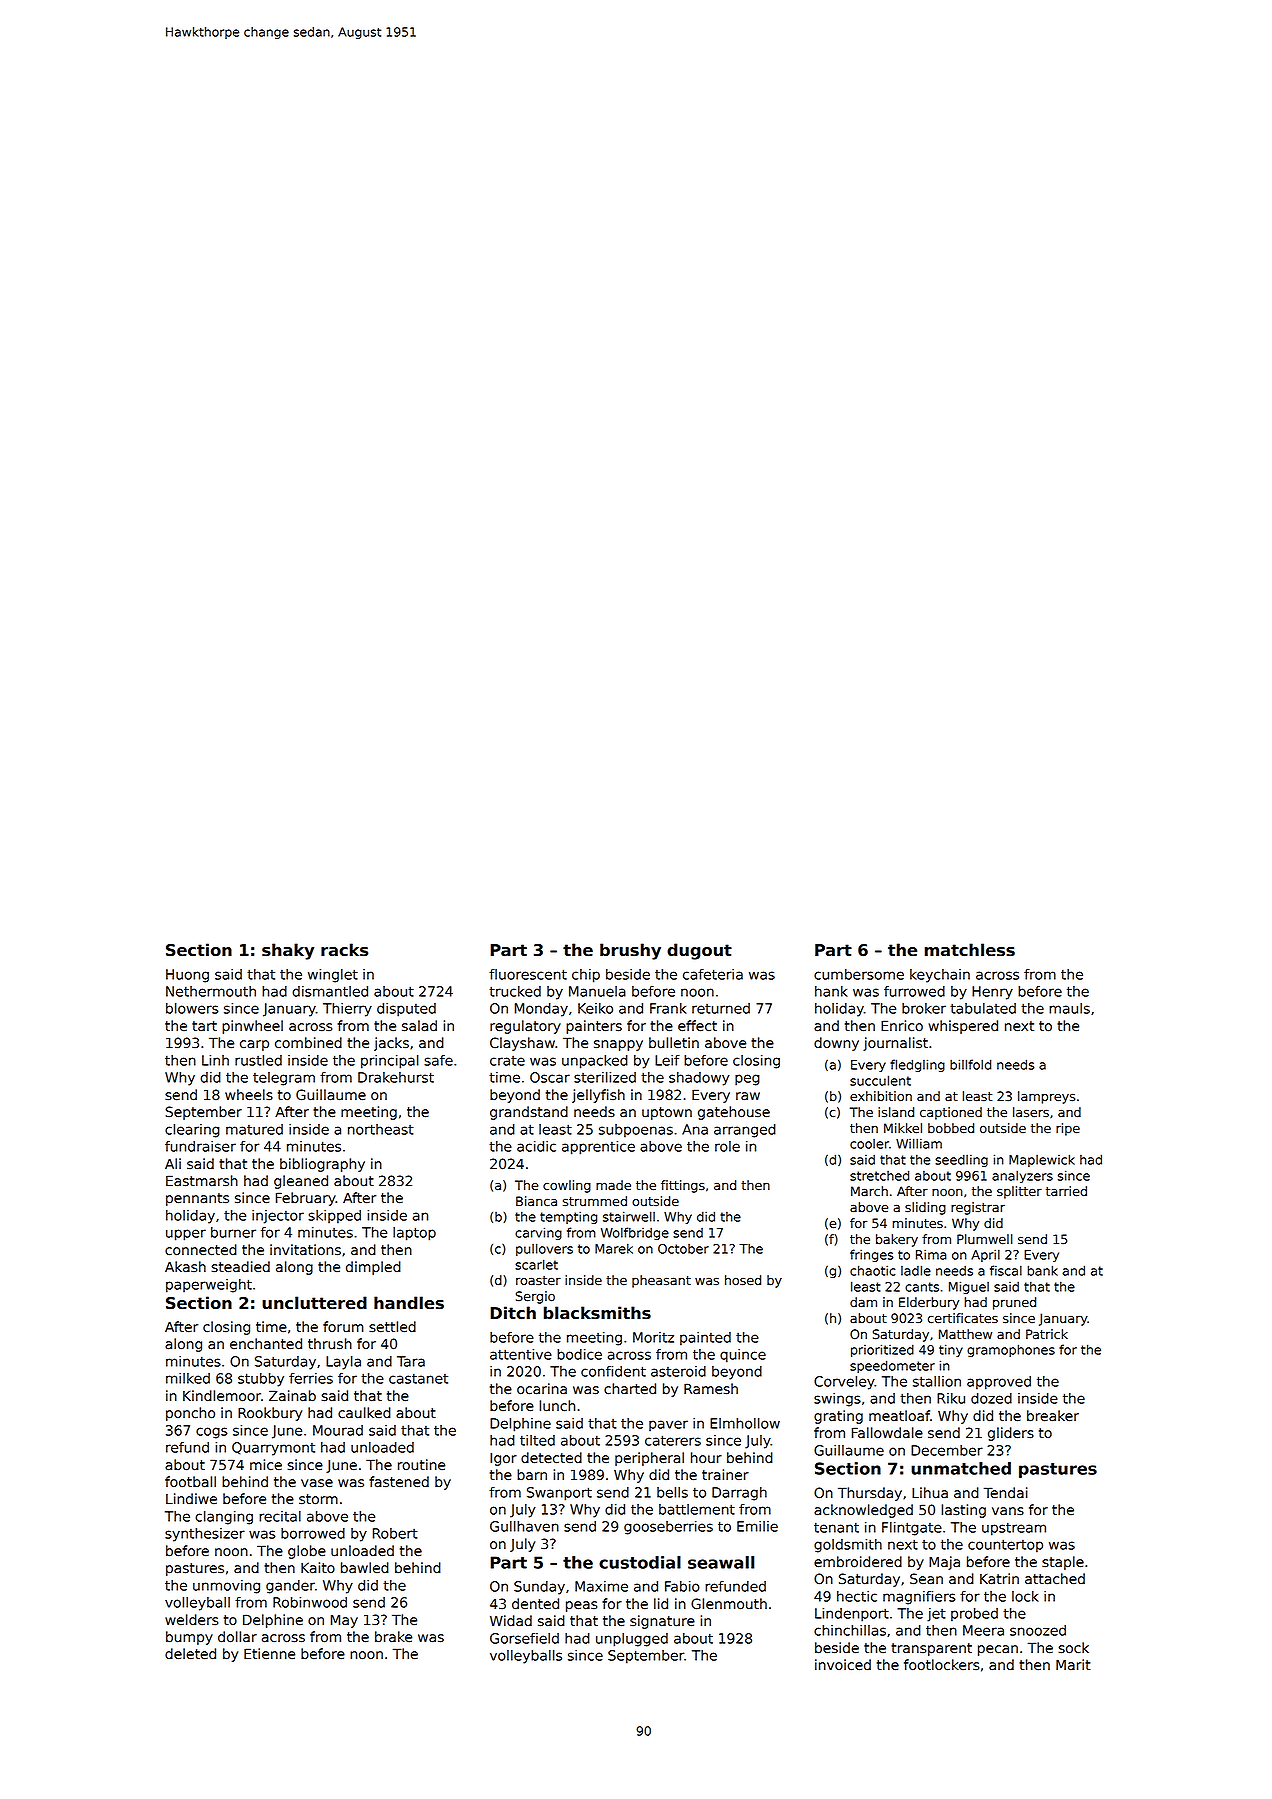 The width and height of the screenshot is (1272, 1799). Describe the element at coordinates (912, 1529) in the screenshot. I see `Flintgate` at that location.
